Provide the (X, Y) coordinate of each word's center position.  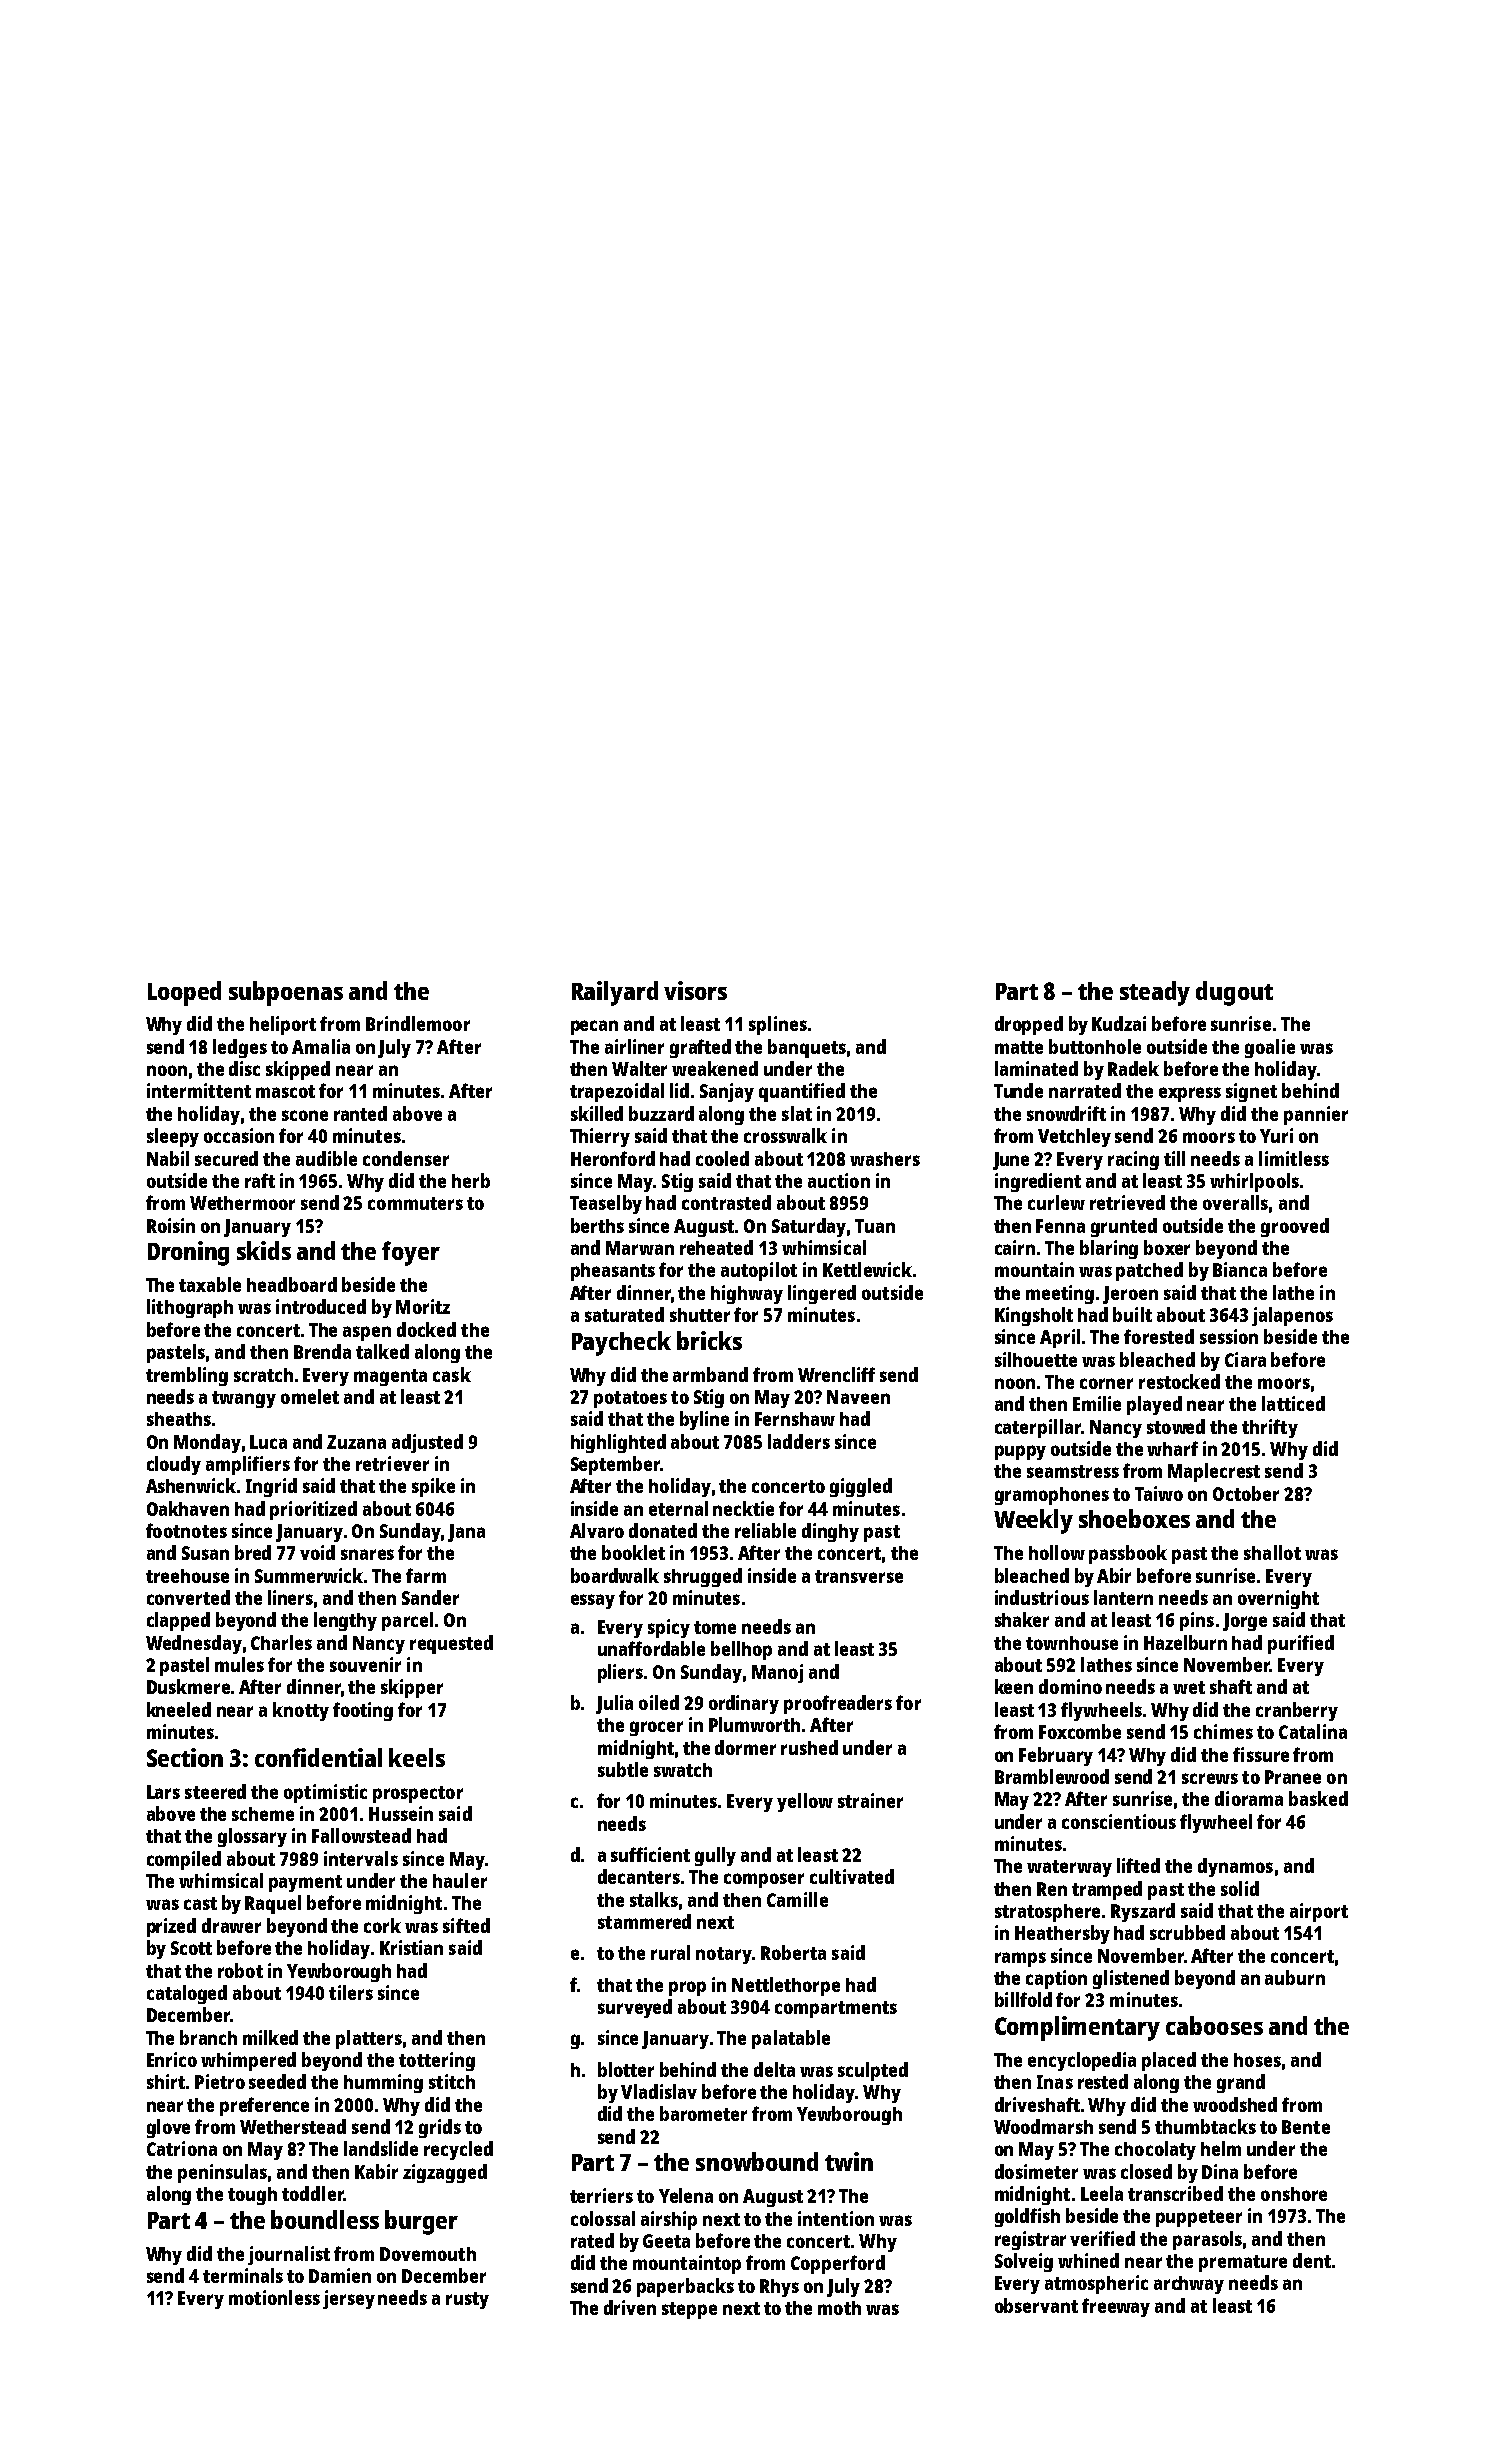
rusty (467, 2300)
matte (1019, 1047)
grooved (1295, 1227)
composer (764, 1880)
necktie (743, 1508)
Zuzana (356, 1442)
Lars (163, 1792)
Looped (184, 993)
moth (839, 2308)
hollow (1057, 1552)
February (1056, 1756)
